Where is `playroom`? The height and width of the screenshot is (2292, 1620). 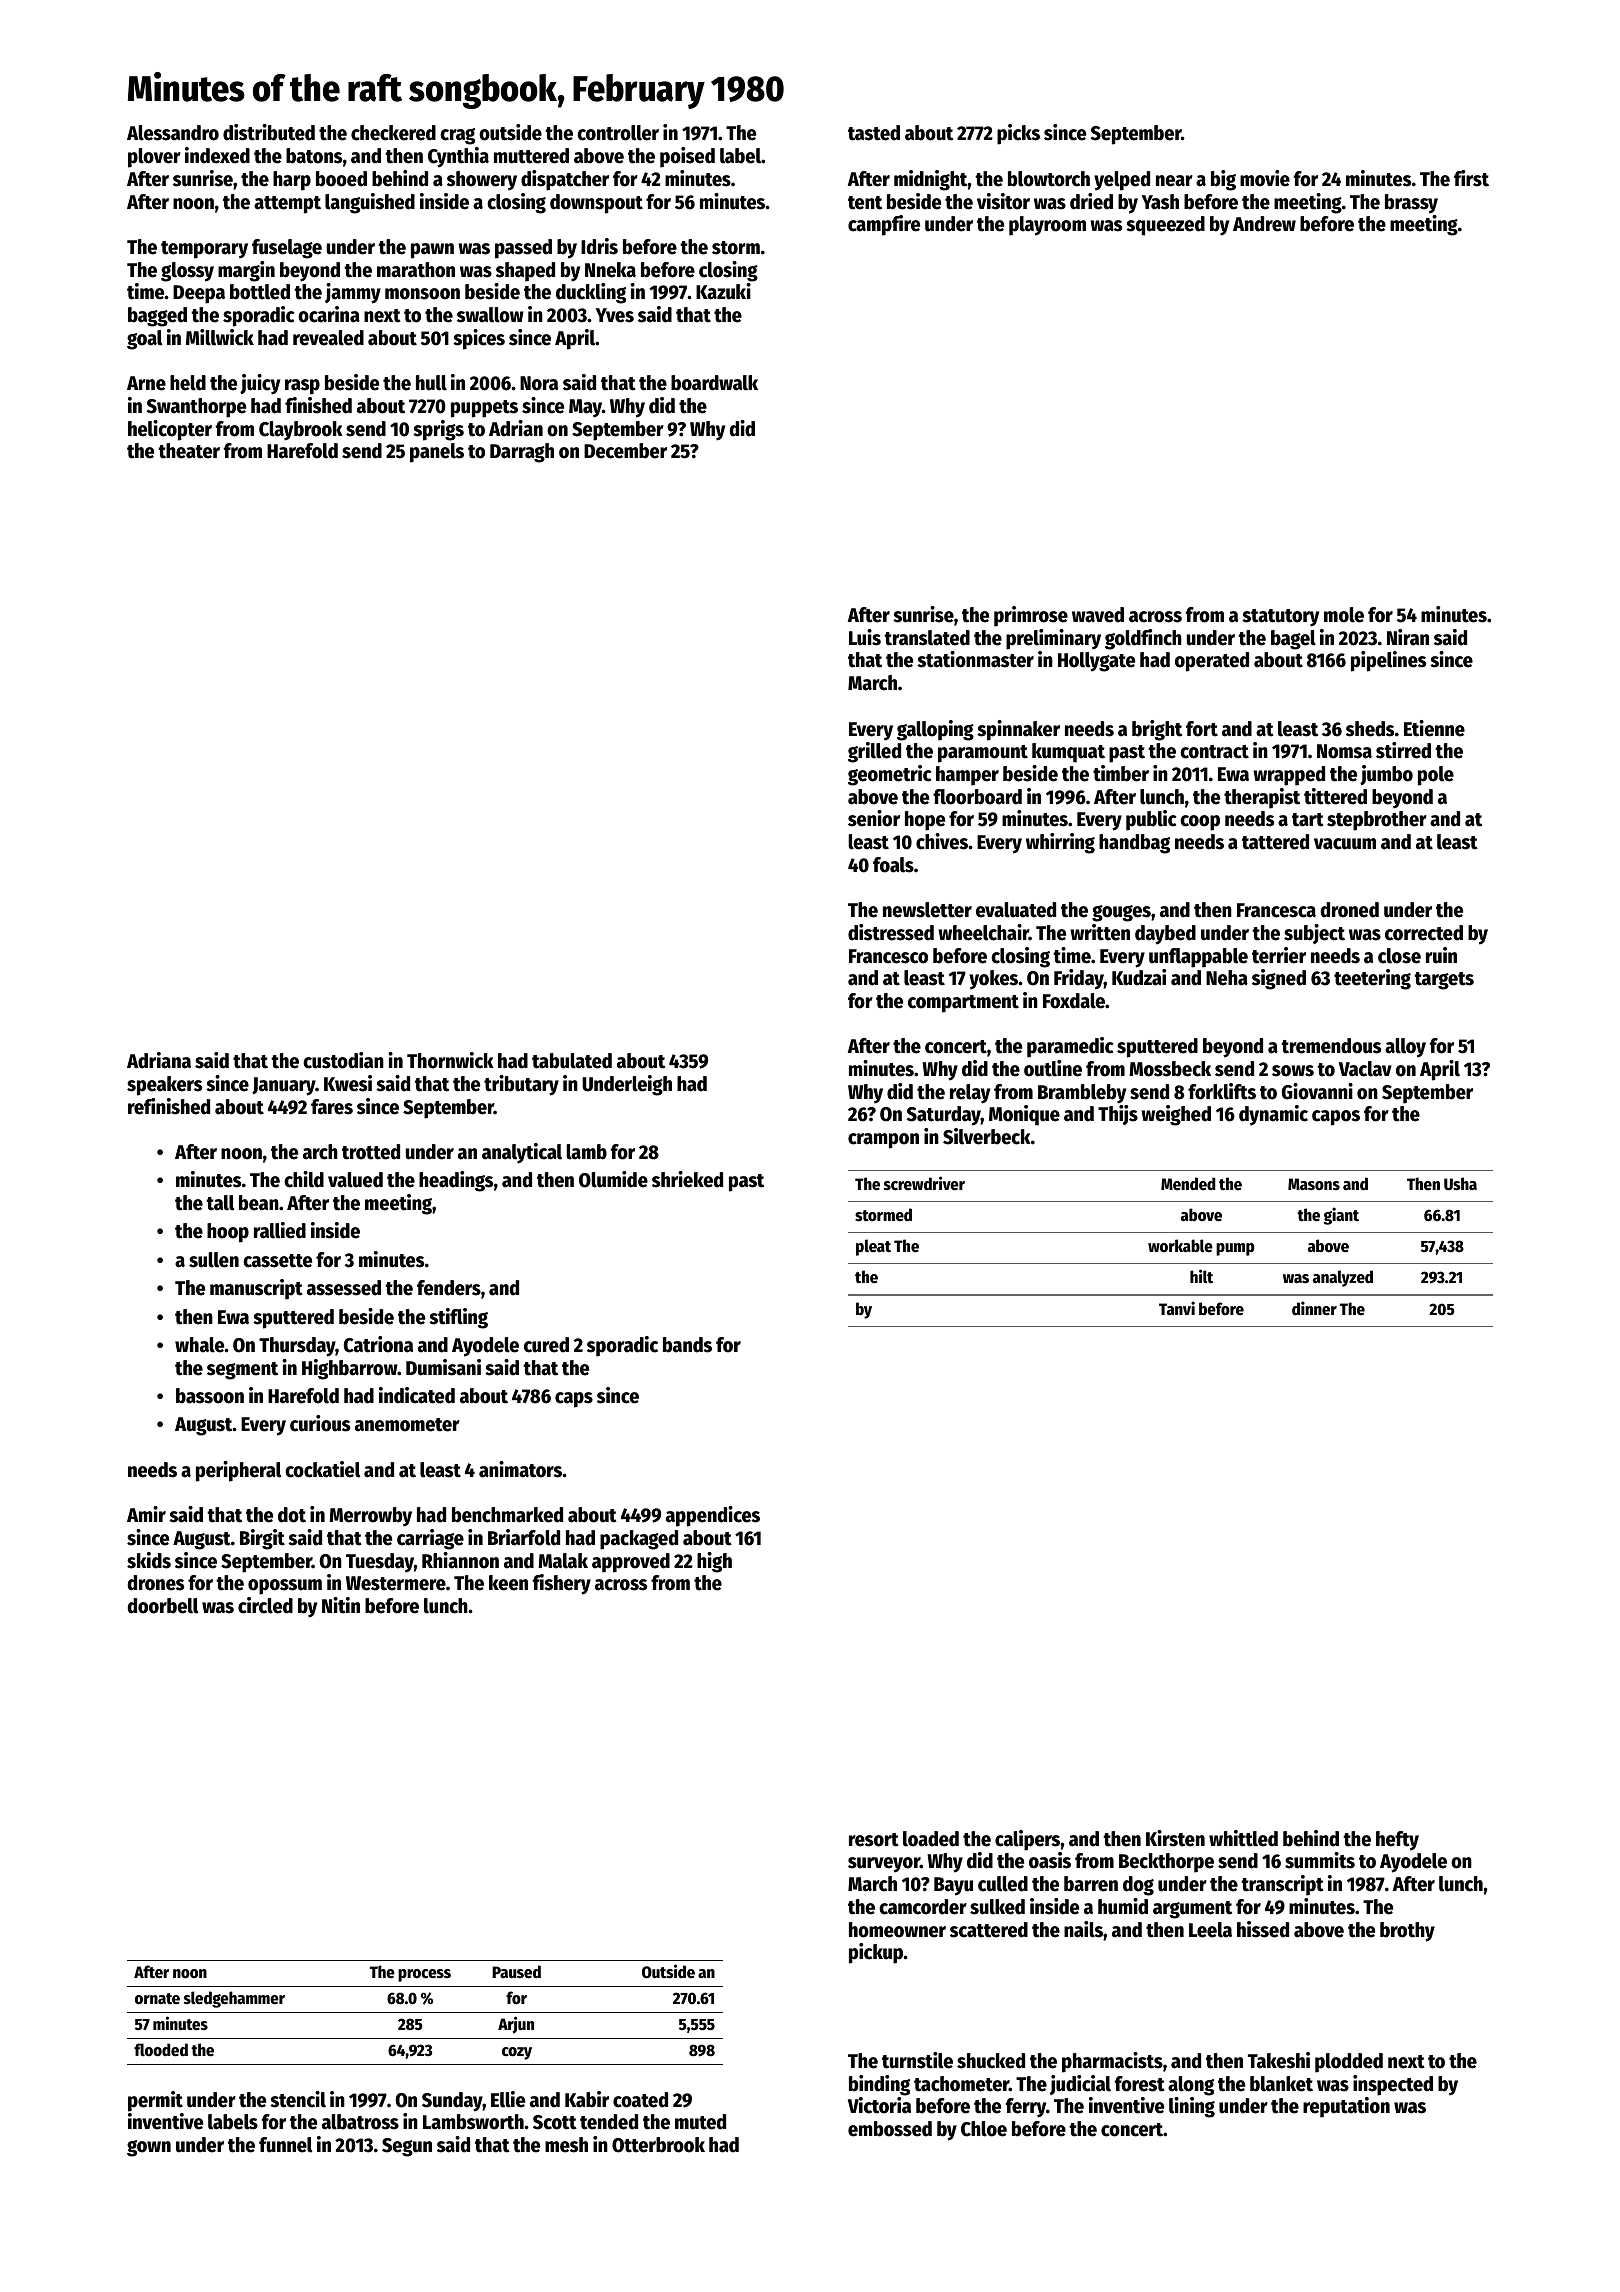
playroom is located at coordinates (1047, 226).
